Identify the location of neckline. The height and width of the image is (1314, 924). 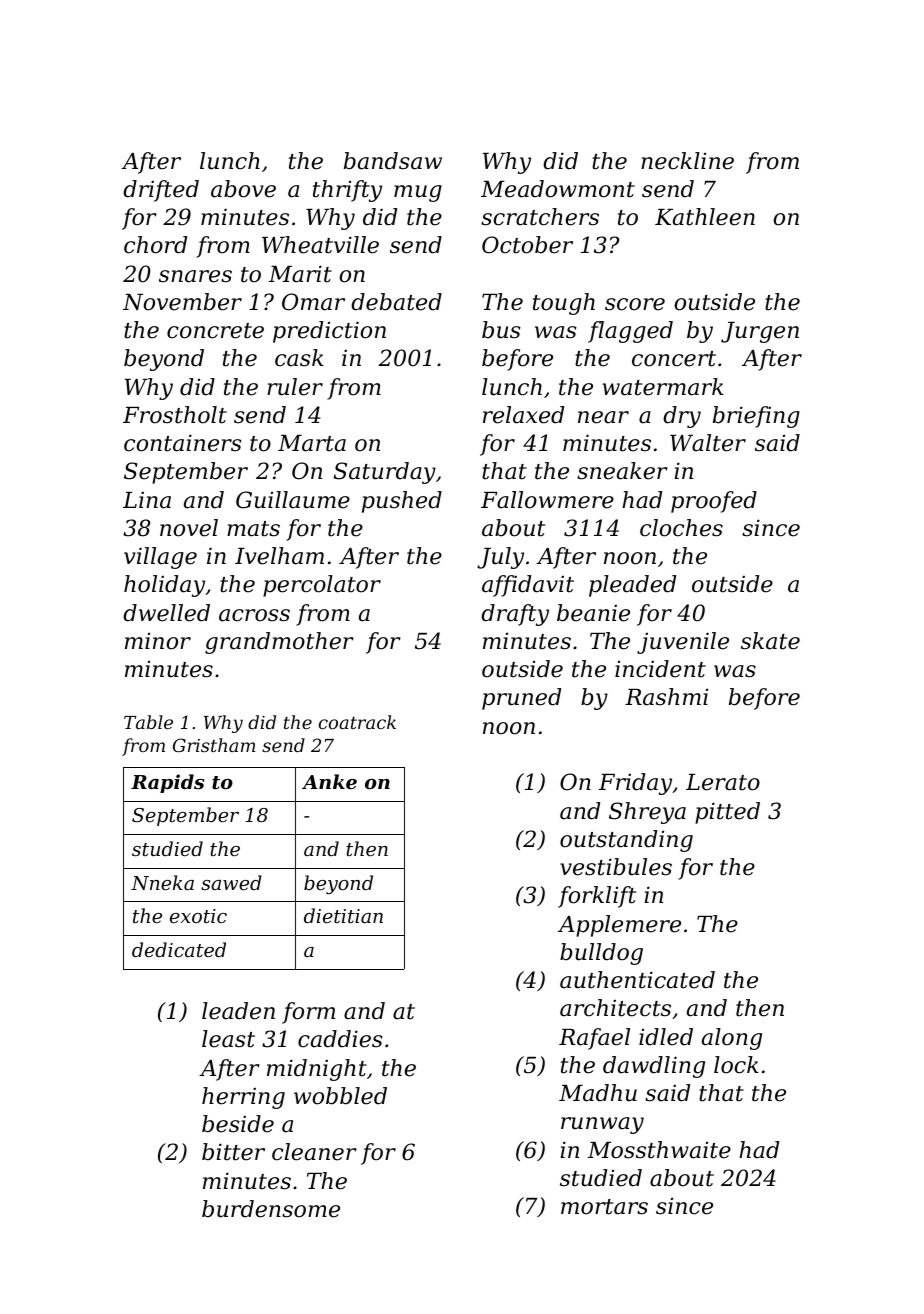
(687, 161).
